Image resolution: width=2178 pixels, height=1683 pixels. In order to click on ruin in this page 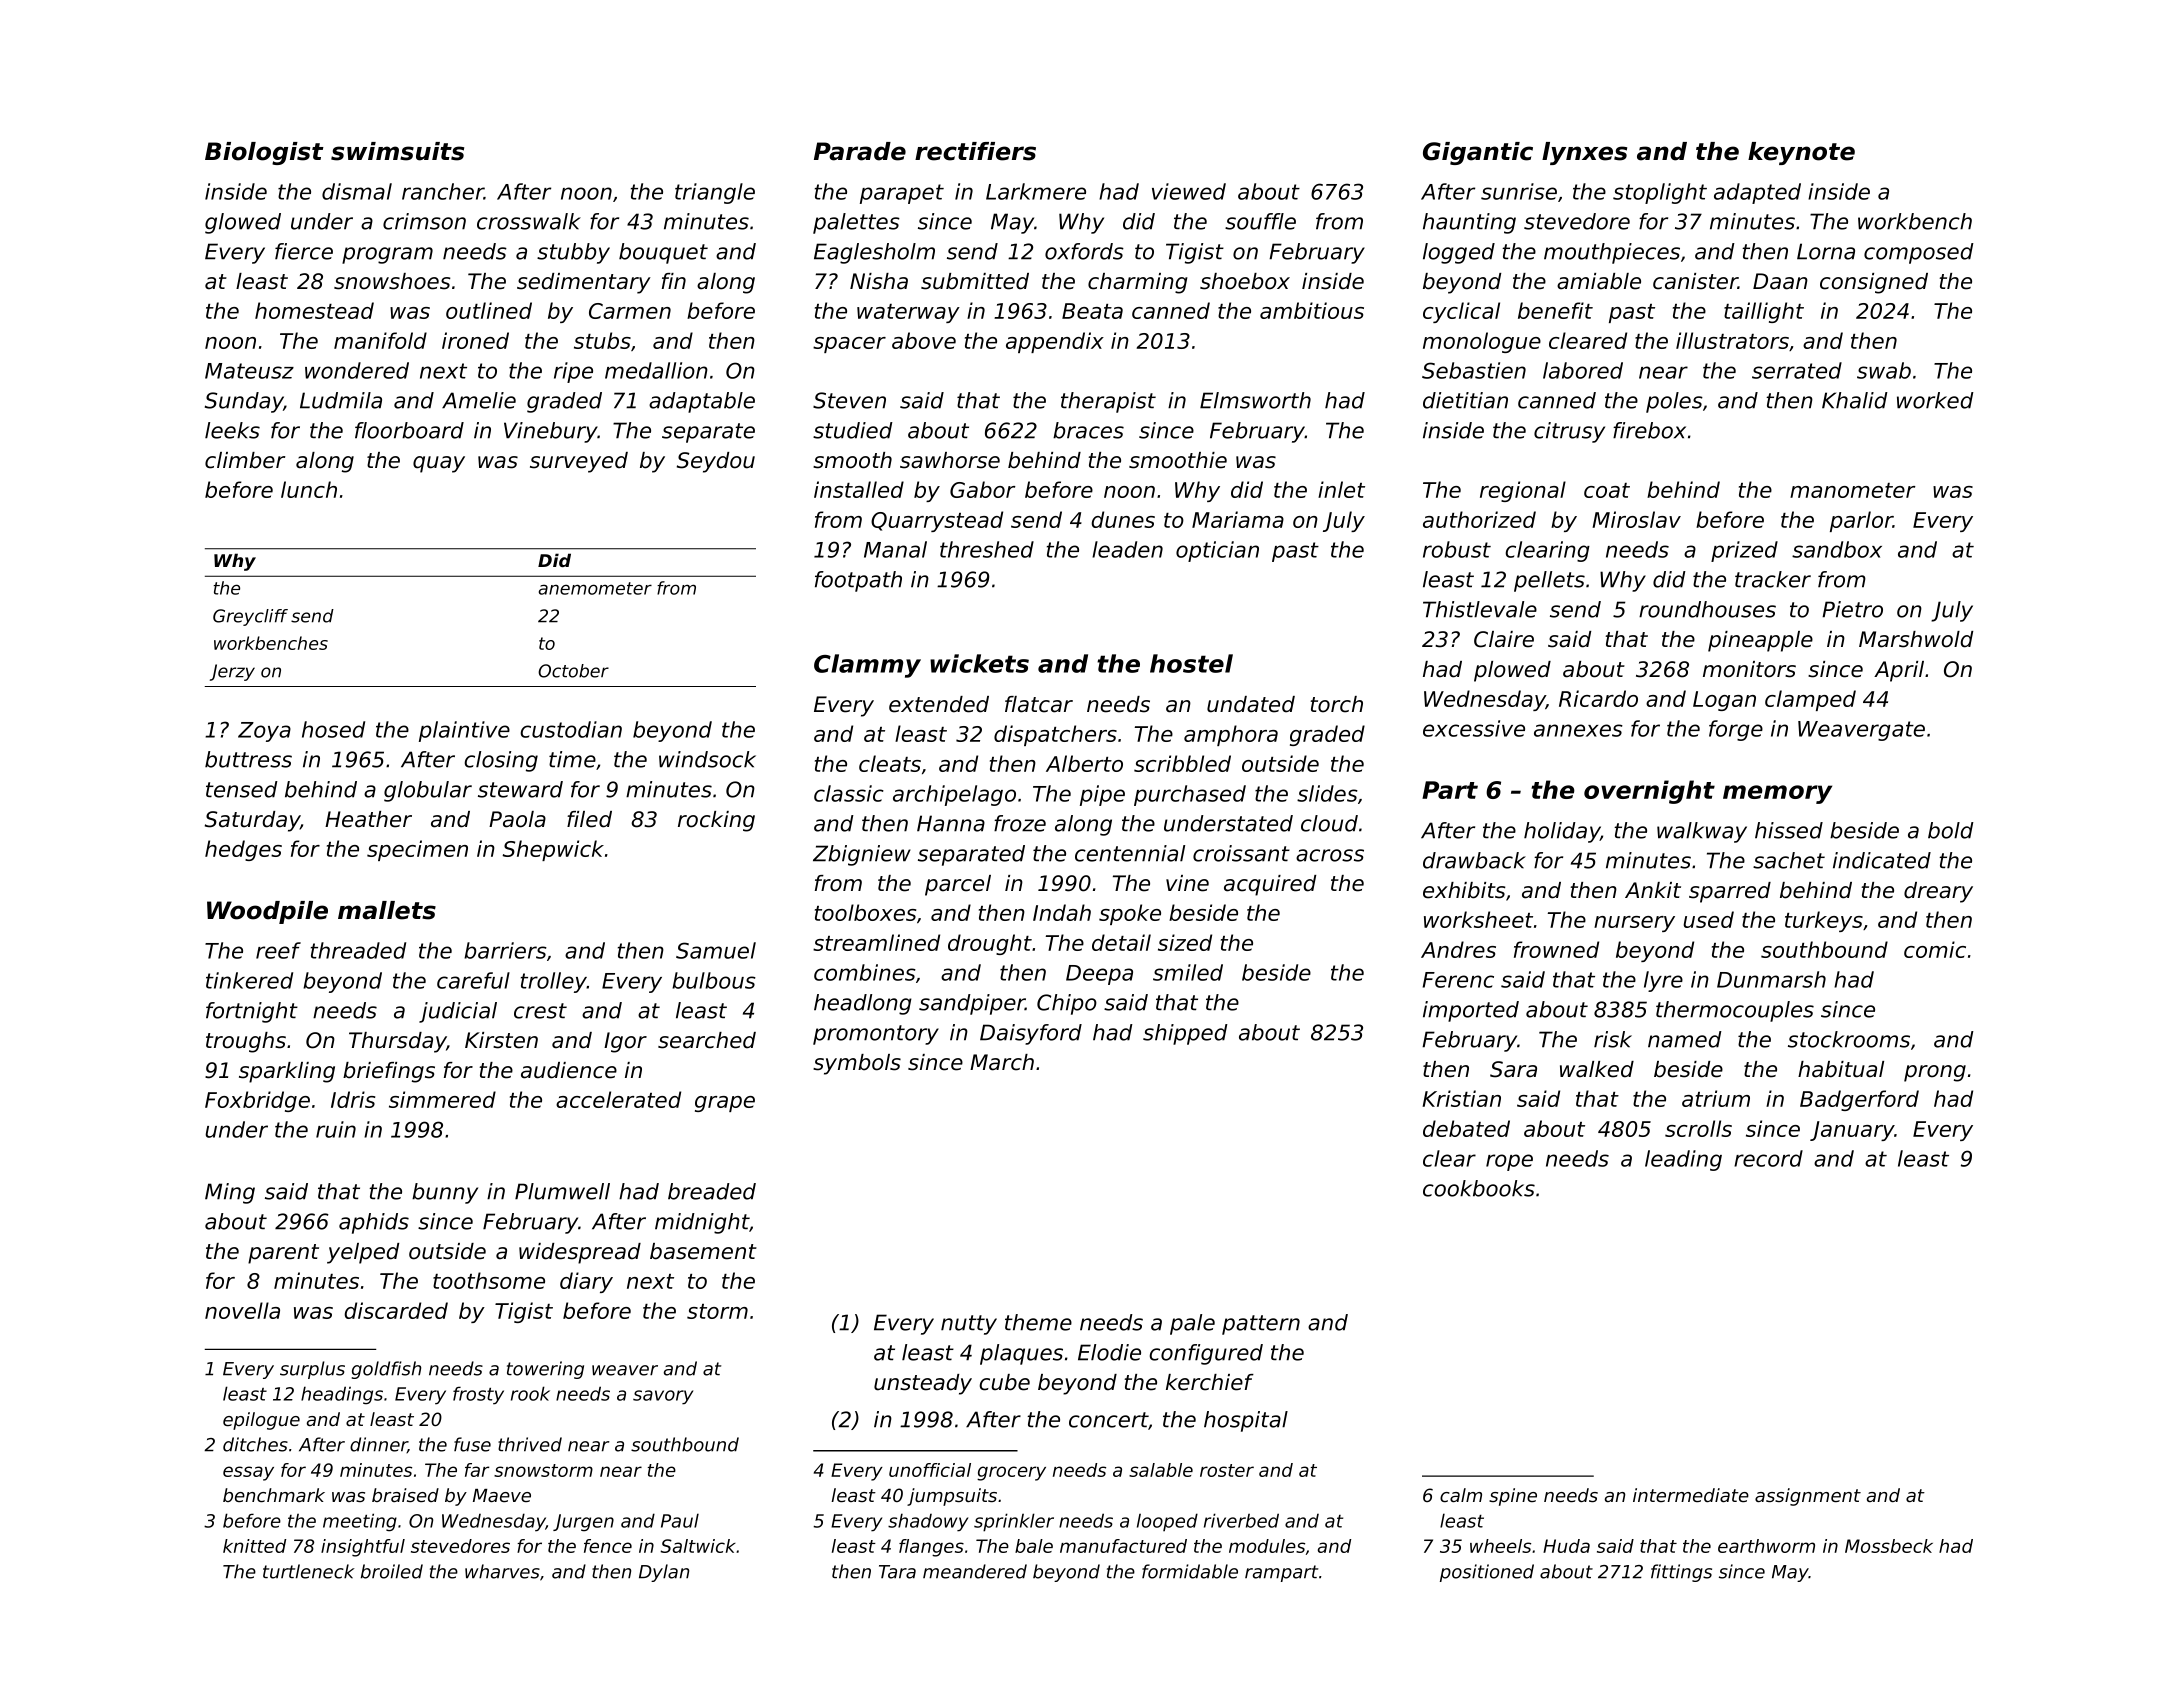, I will do `click(336, 1129)`.
